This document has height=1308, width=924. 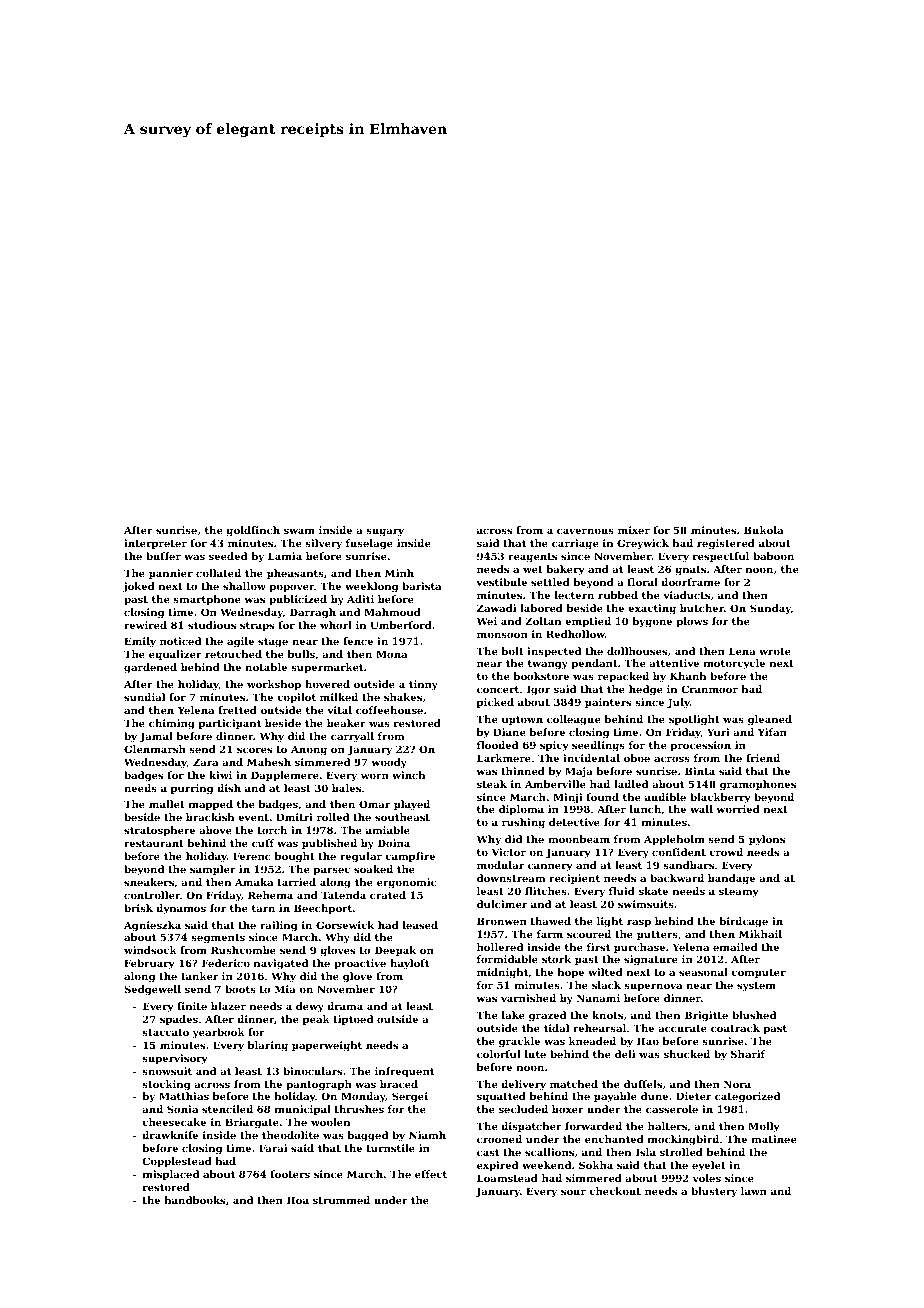 I want to click on checkout, so click(x=615, y=1191).
